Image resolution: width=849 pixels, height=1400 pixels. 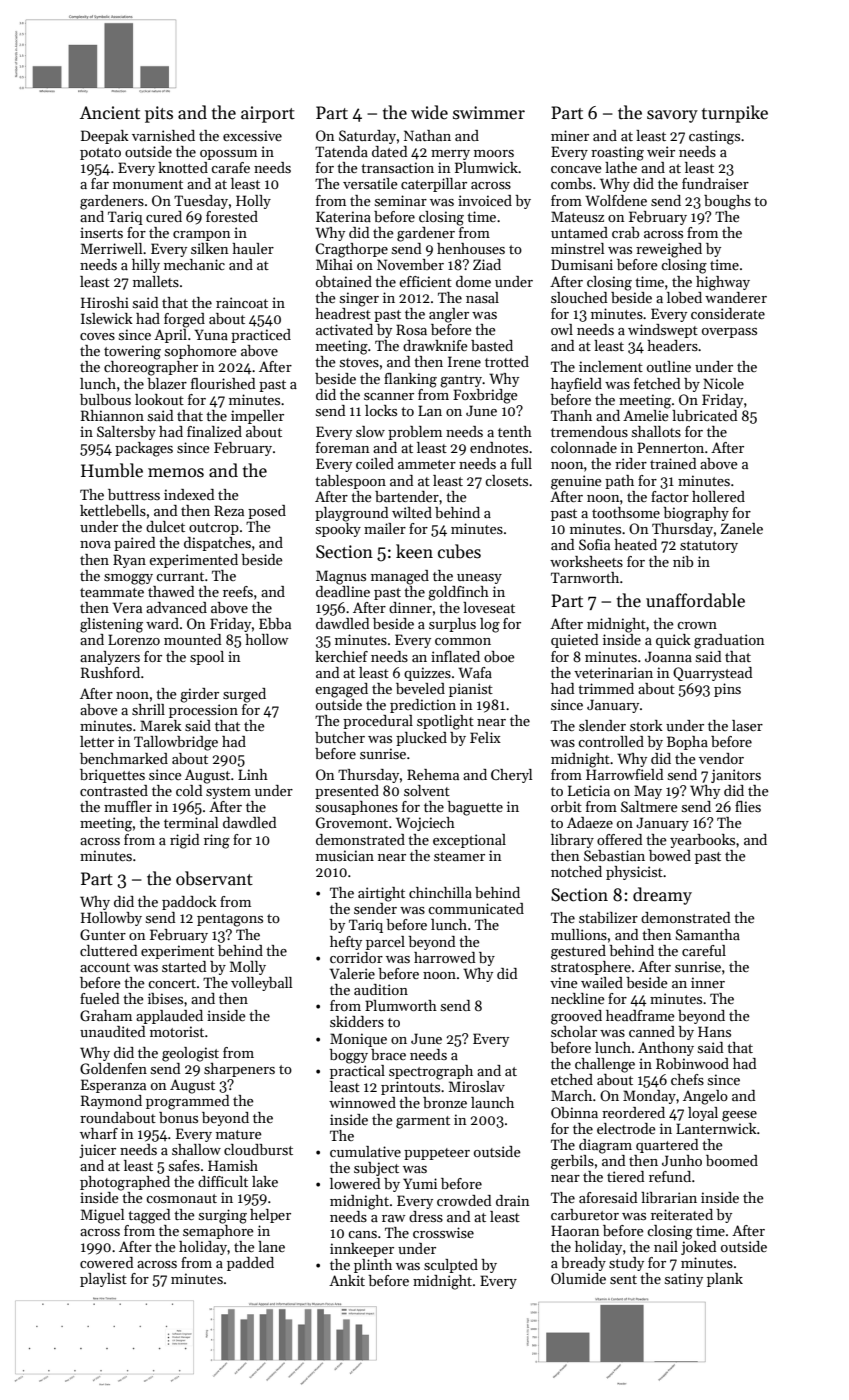 What do you see at coordinates (103, 1280) in the image?
I see `playlist` at bounding box center [103, 1280].
